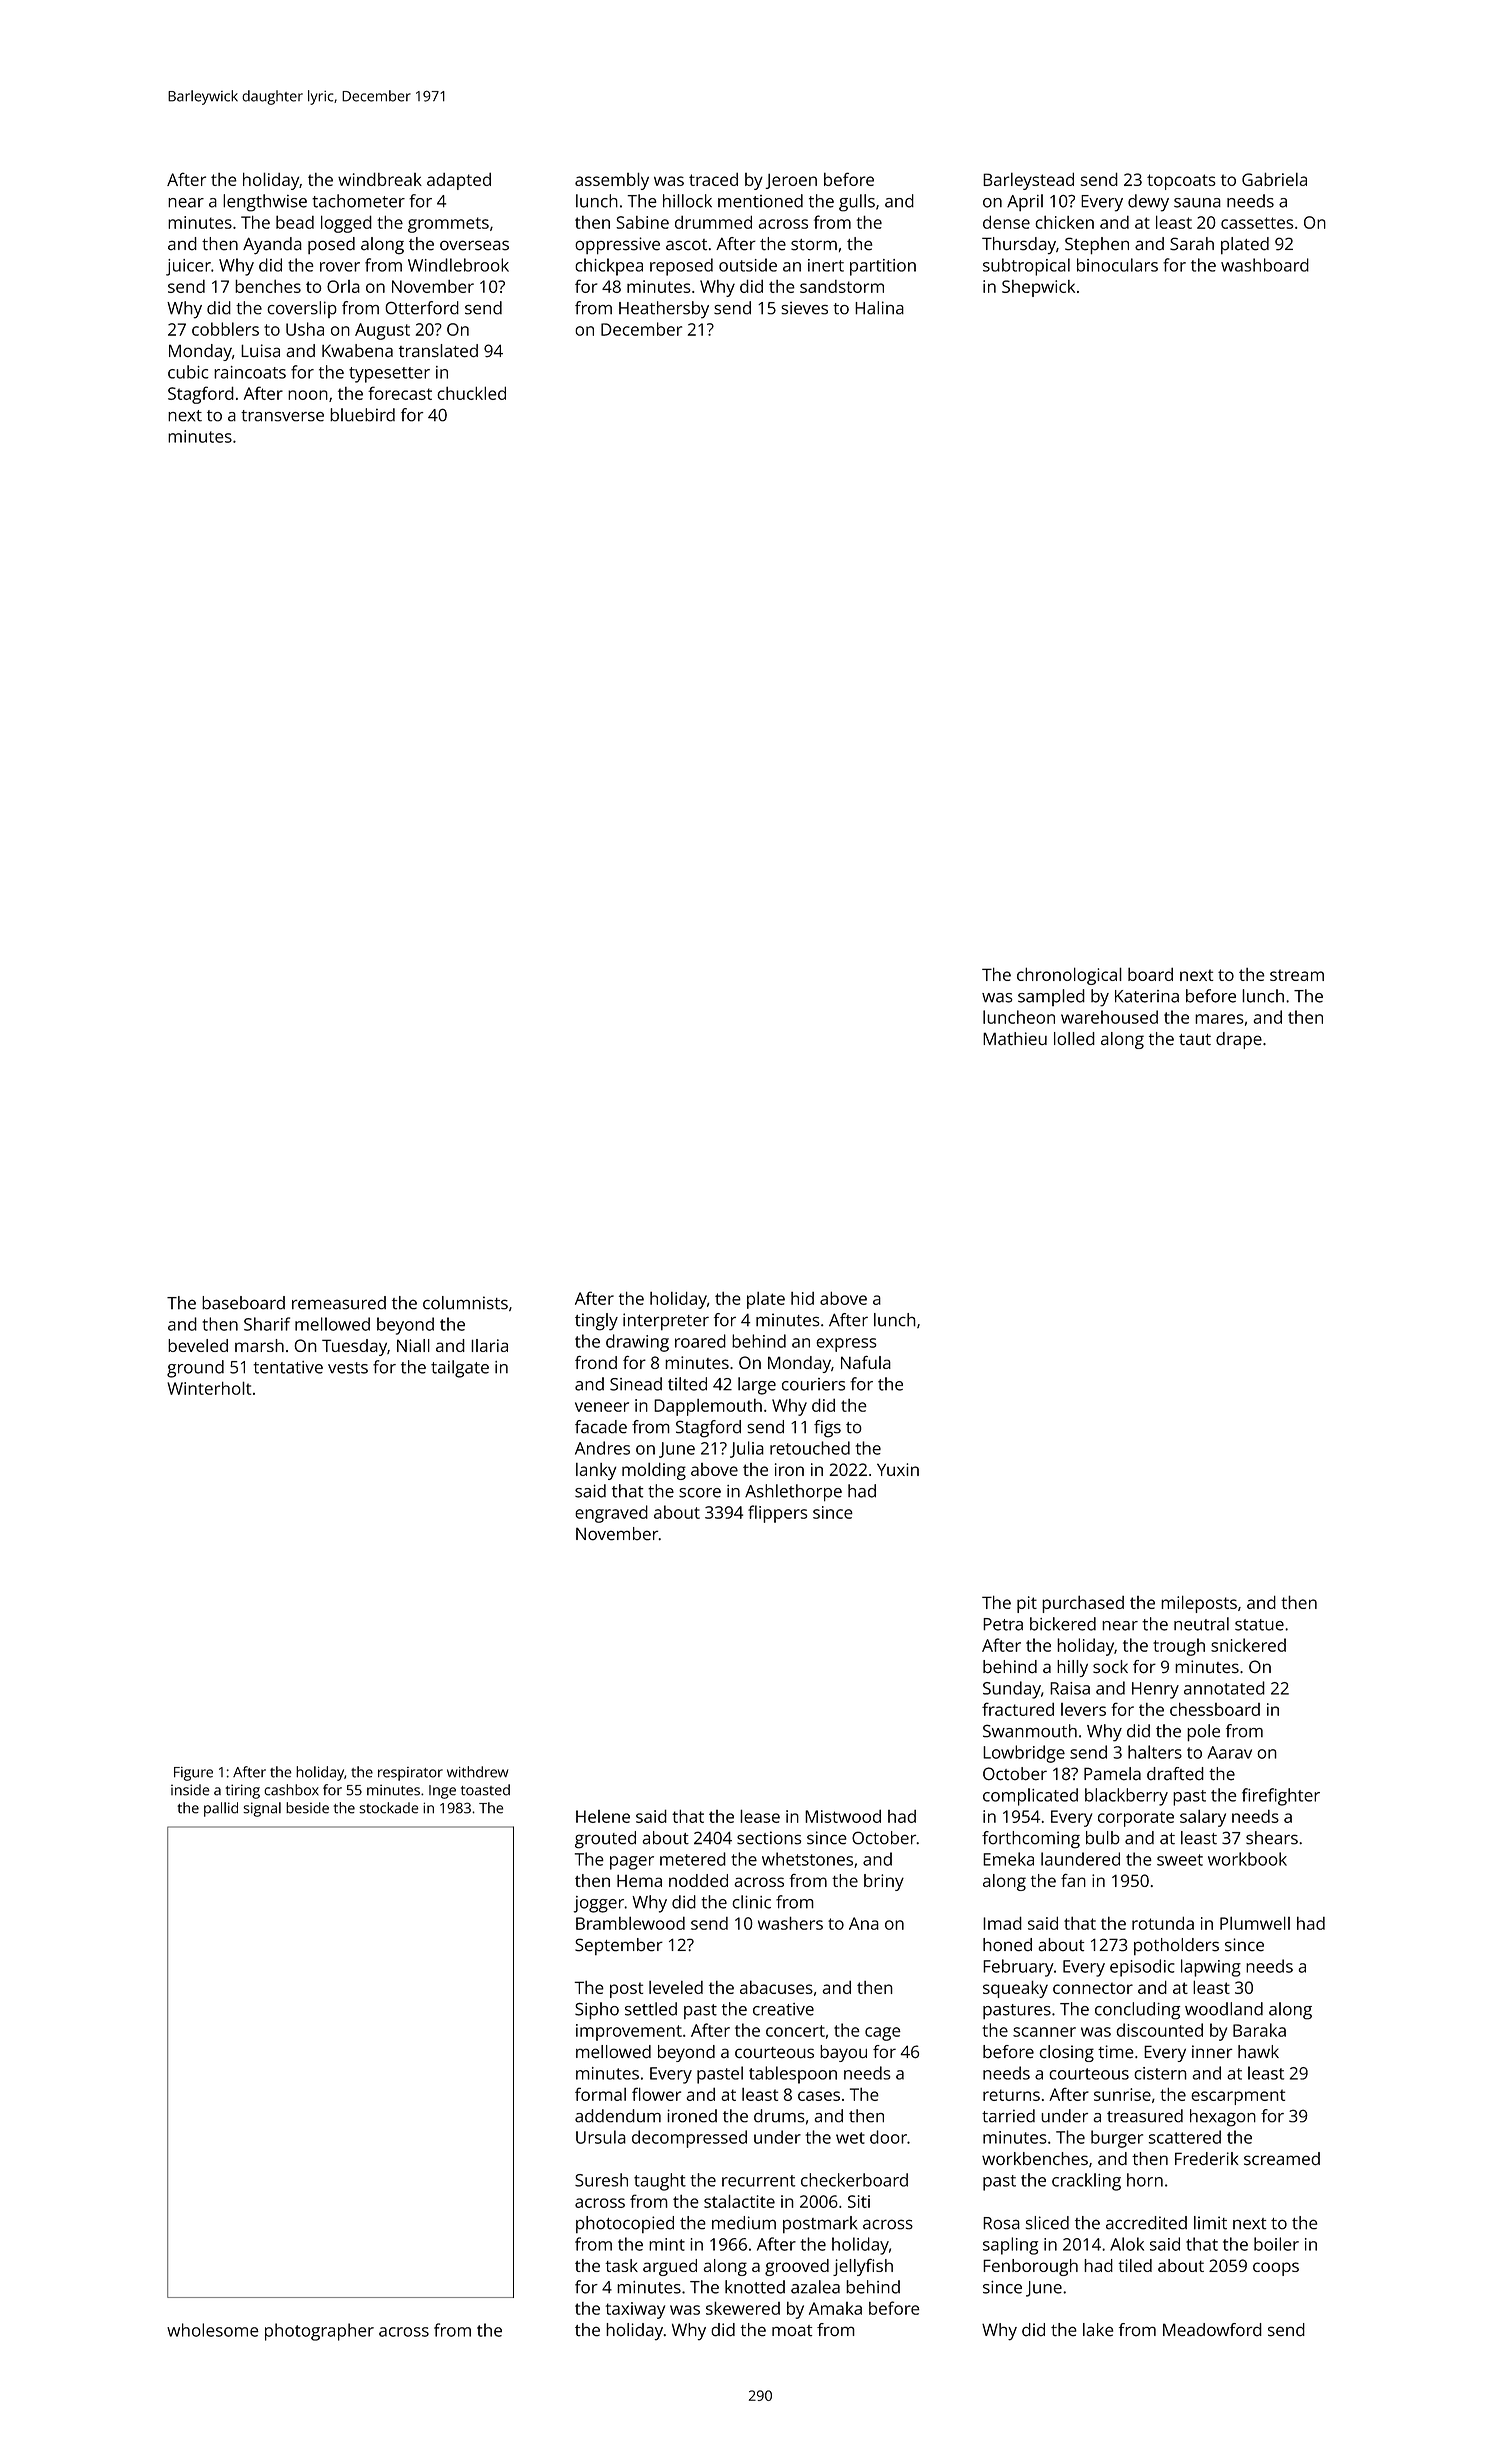 The width and height of the document is (1496, 2464). What do you see at coordinates (1069, 976) in the document?
I see `chronological` at bounding box center [1069, 976].
